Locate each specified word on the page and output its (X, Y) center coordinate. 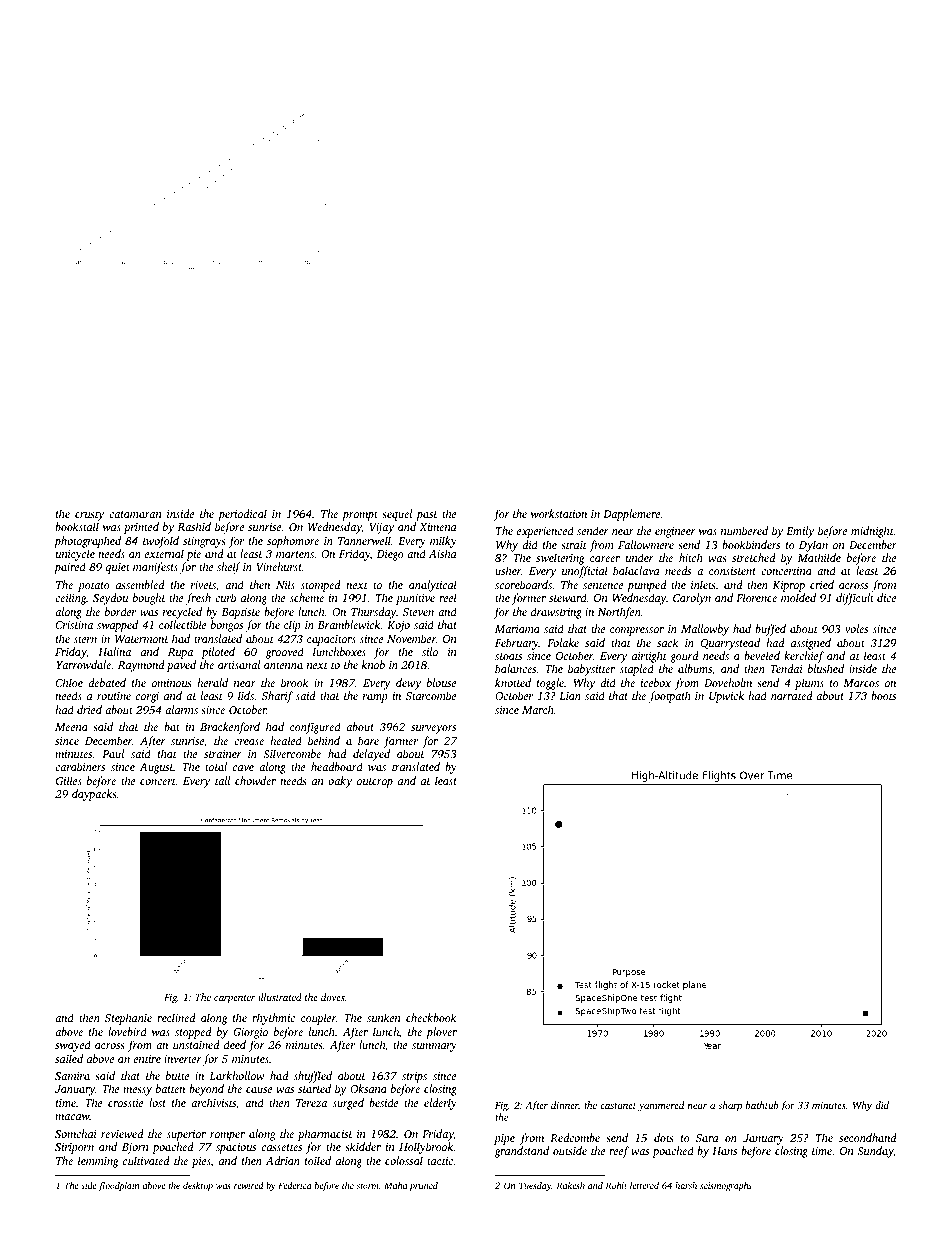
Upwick (726, 697)
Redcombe (575, 1137)
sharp (730, 1106)
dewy (408, 684)
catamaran (135, 514)
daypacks (94, 795)
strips (414, 1077)
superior (186, 1135)
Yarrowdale (83, 664)
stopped (193, 1033)
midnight (872, 532)
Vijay (381, 528)
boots (883, 695)
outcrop (375, 783)
